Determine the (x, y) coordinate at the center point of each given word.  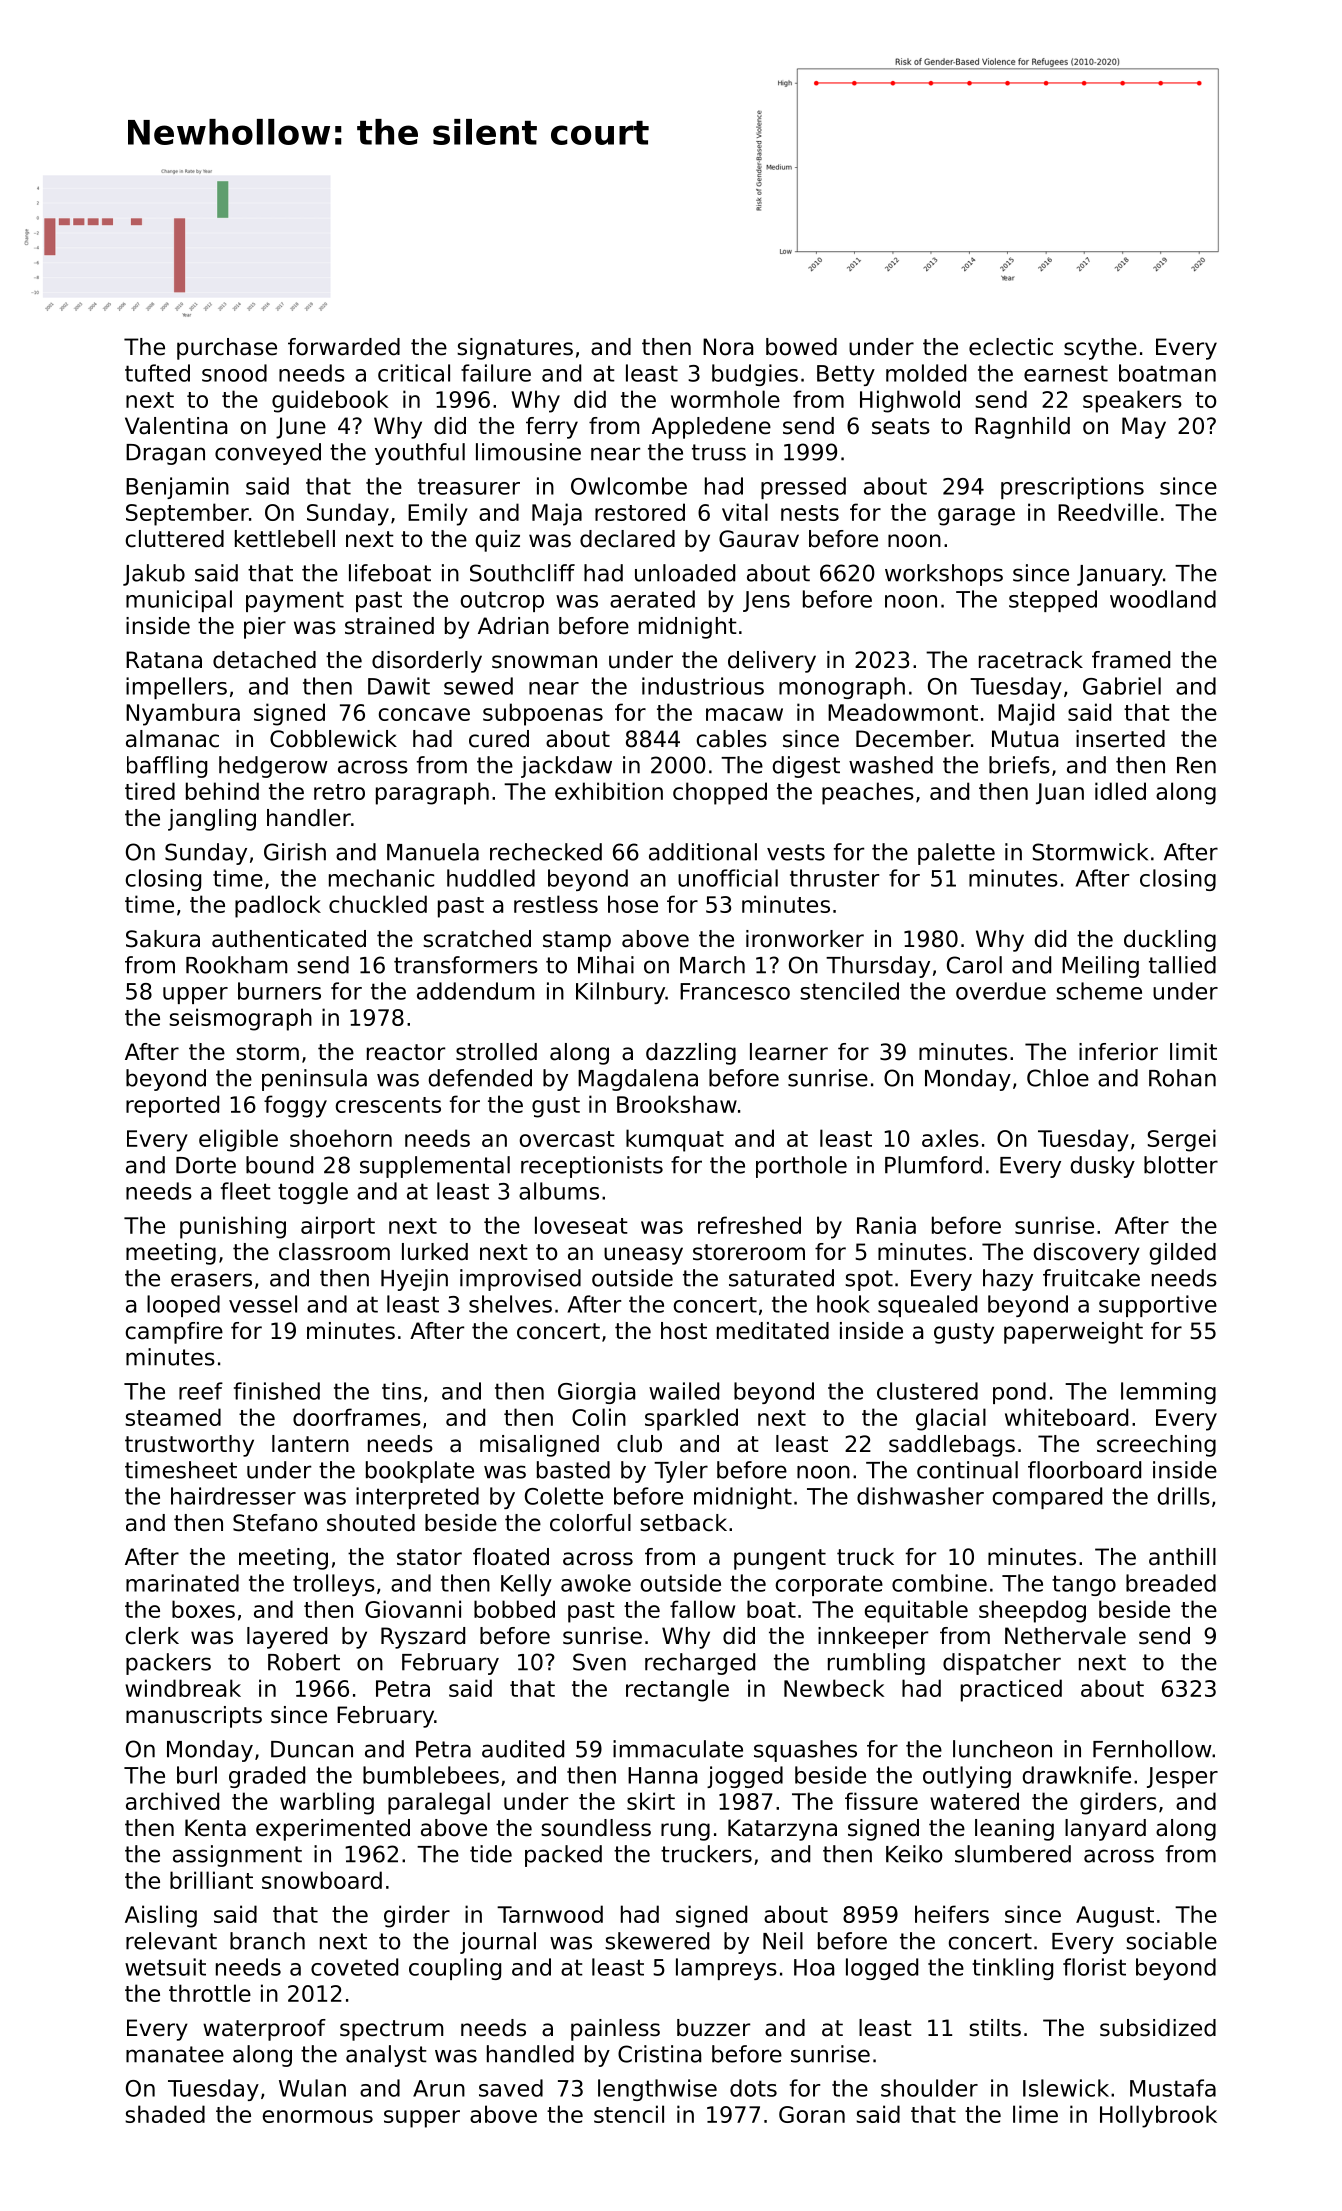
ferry (552, 428)
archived (172, 1801)
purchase (227, 349)
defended (480, 1078)
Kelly (526, 1585)
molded (926, 373)
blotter (1181, 1165)
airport (338, 1227)
